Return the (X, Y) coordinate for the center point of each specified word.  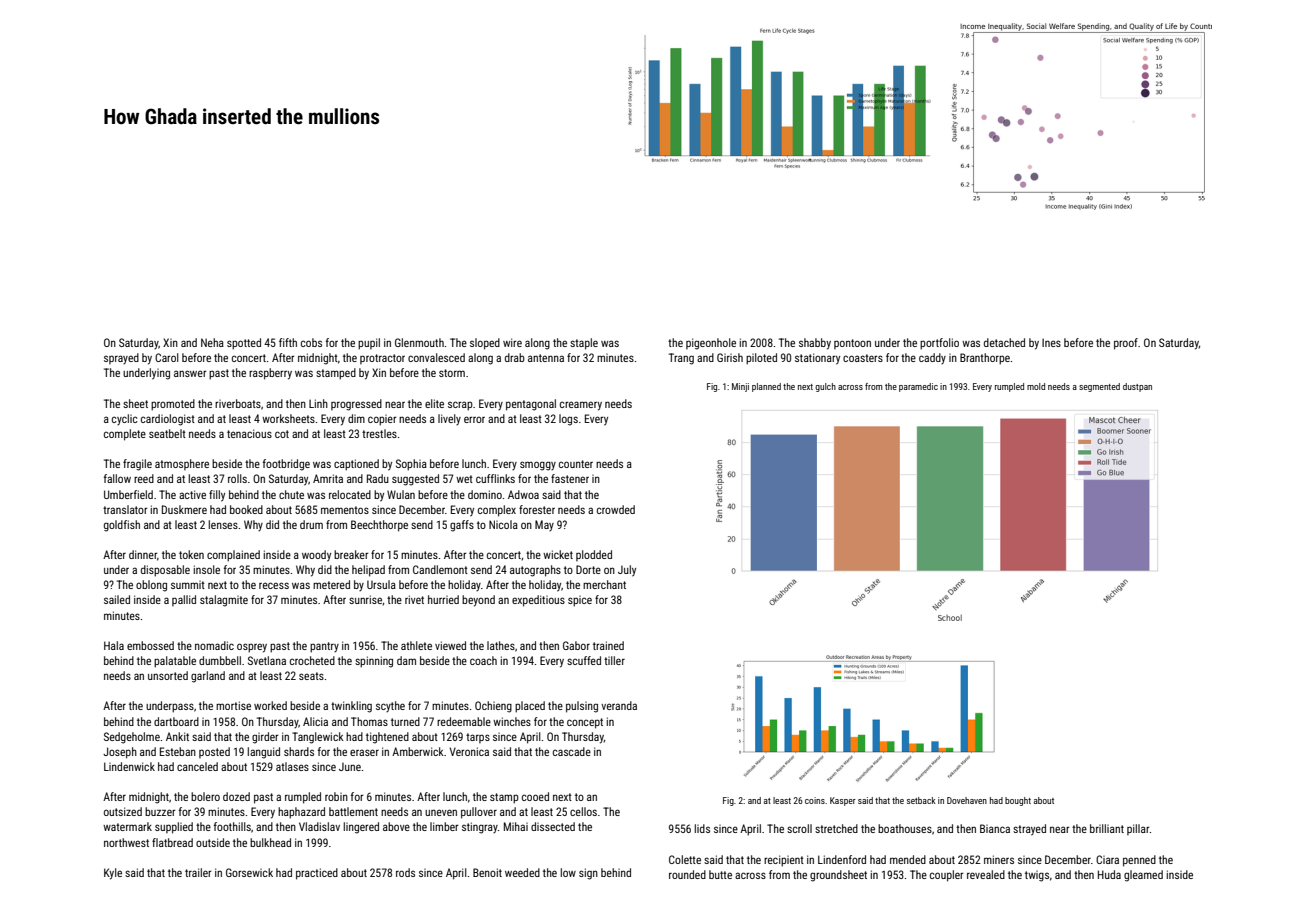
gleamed (1143, 876)
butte (720, 874)
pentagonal (531, 405)
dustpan (1137, 387)
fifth (288, 342)
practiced (317, 874)
